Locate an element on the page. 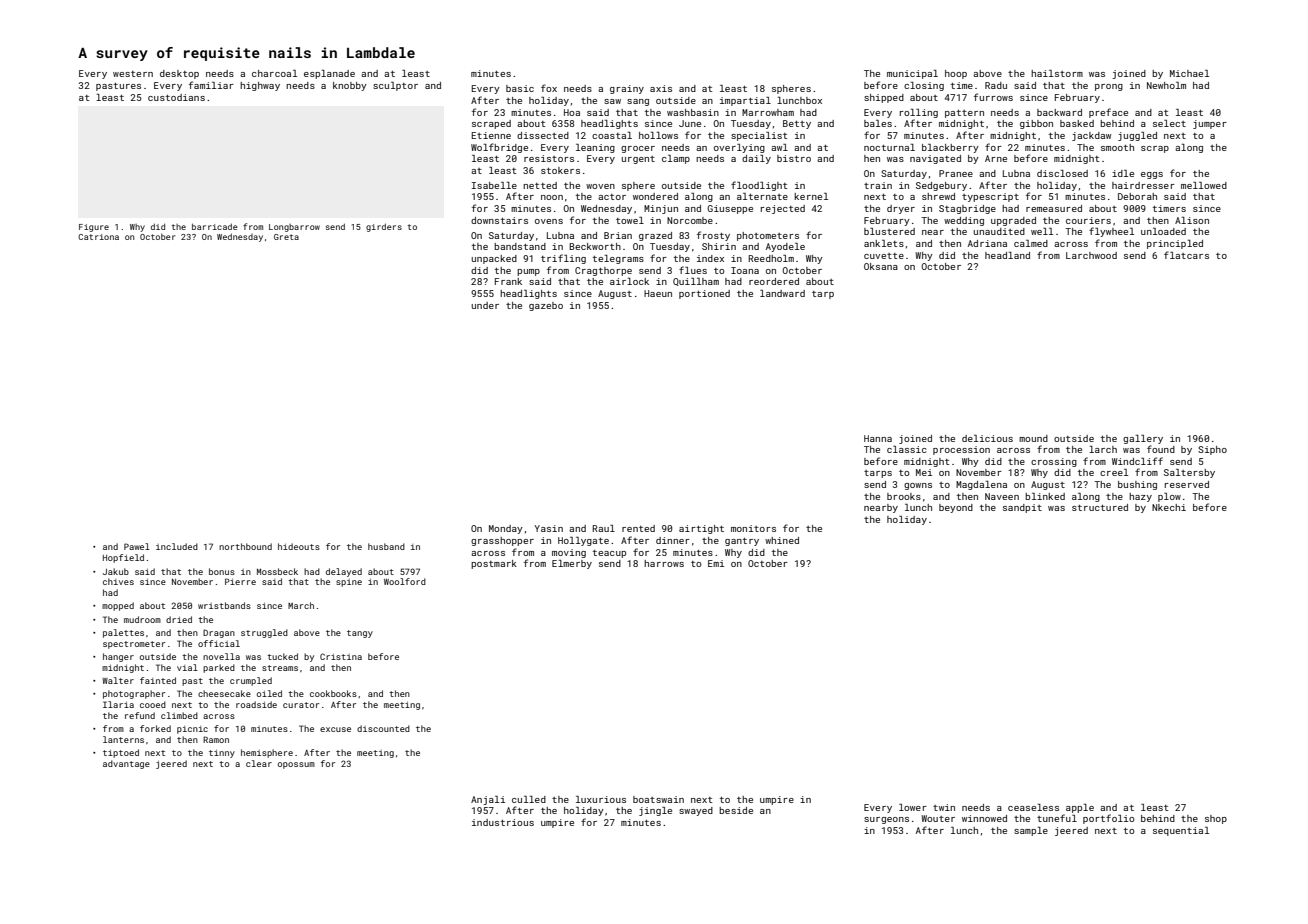  Pawel is located at coordinates (137, 546).
